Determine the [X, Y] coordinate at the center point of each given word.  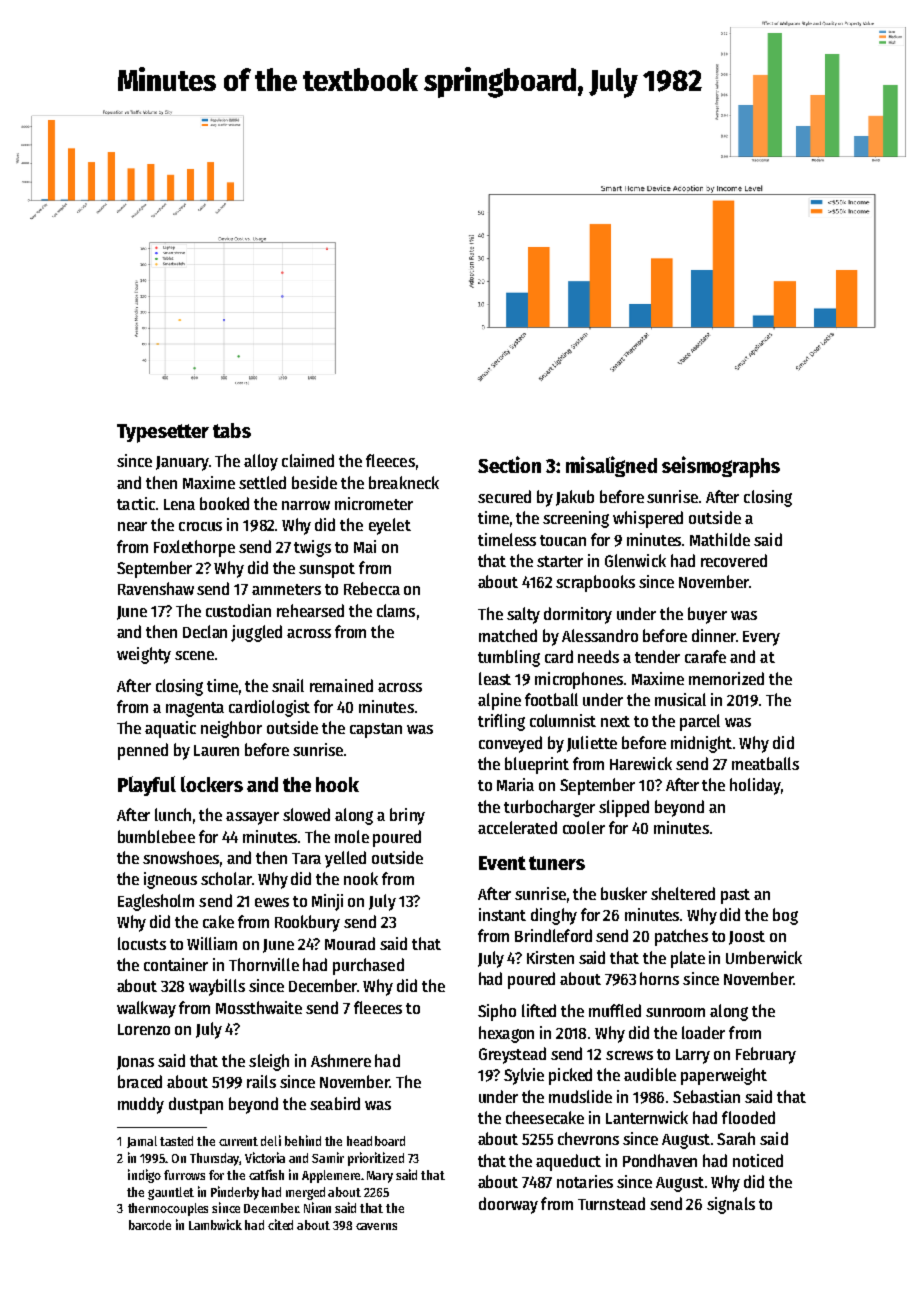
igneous [170, 880]
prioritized [376, 1159]
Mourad [350, 943]
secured [504, 496]
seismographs [721, 467]
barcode [150, 1225]
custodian [238, 610]
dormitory [578, 615]
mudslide [580, 1096]
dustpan [196, 1105]
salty [523, 615]
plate [688, 959]
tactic [136, 503]
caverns [376, 1226]
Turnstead [611, 1203]
